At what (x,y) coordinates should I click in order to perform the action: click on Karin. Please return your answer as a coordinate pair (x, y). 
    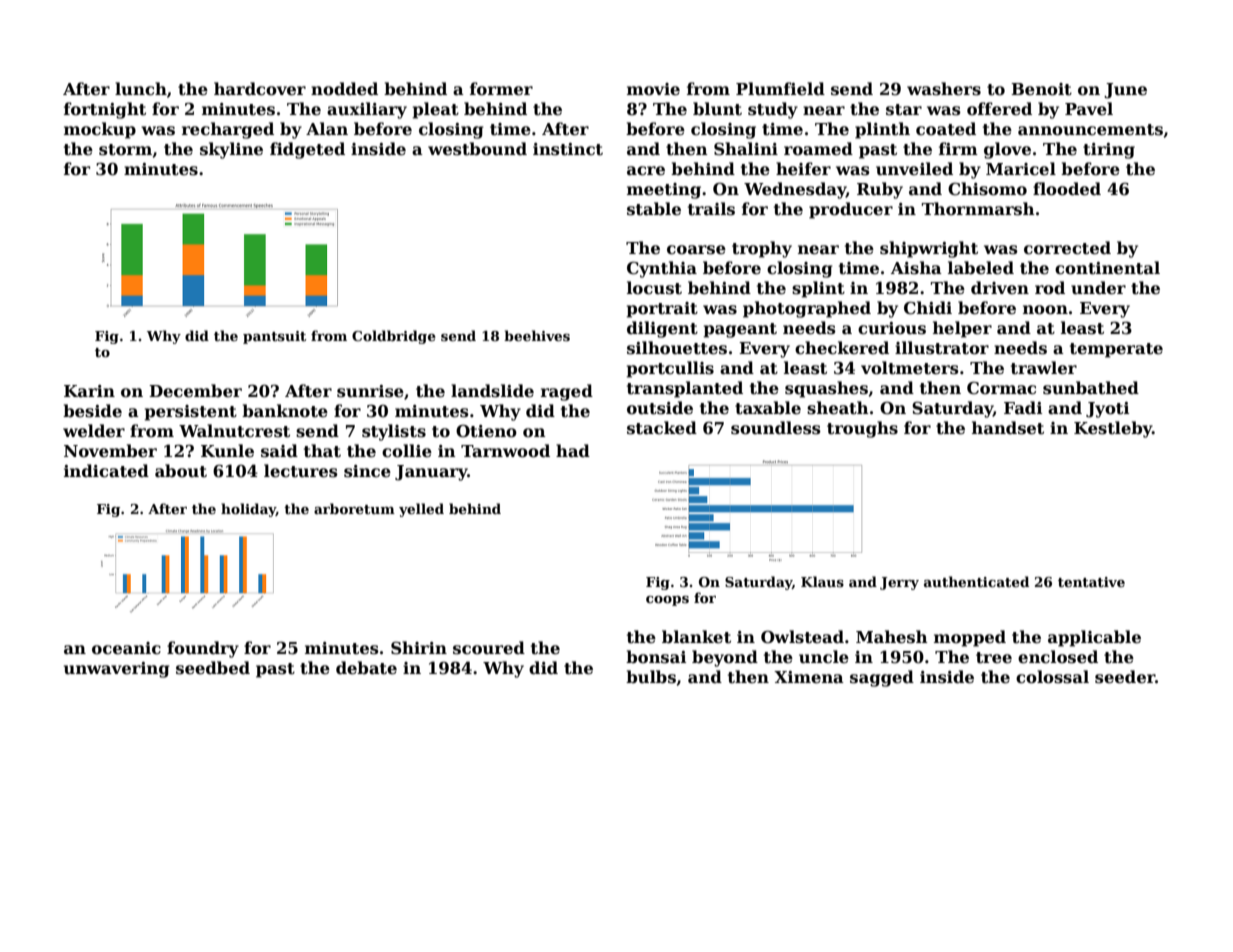
    Looking at the image, I should click on (89, 391).
